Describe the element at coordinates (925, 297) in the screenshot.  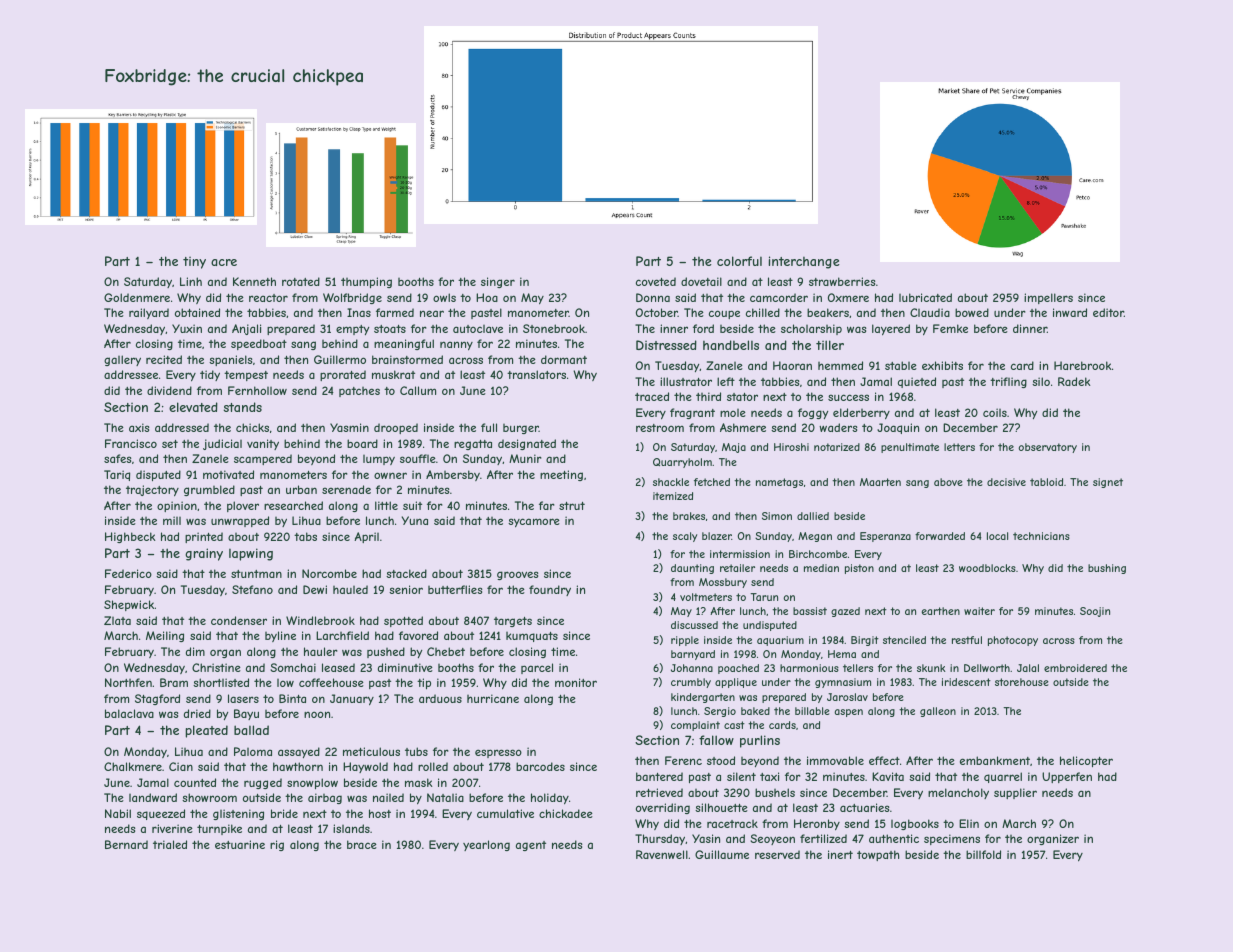
I see `lubricated` at that location.
